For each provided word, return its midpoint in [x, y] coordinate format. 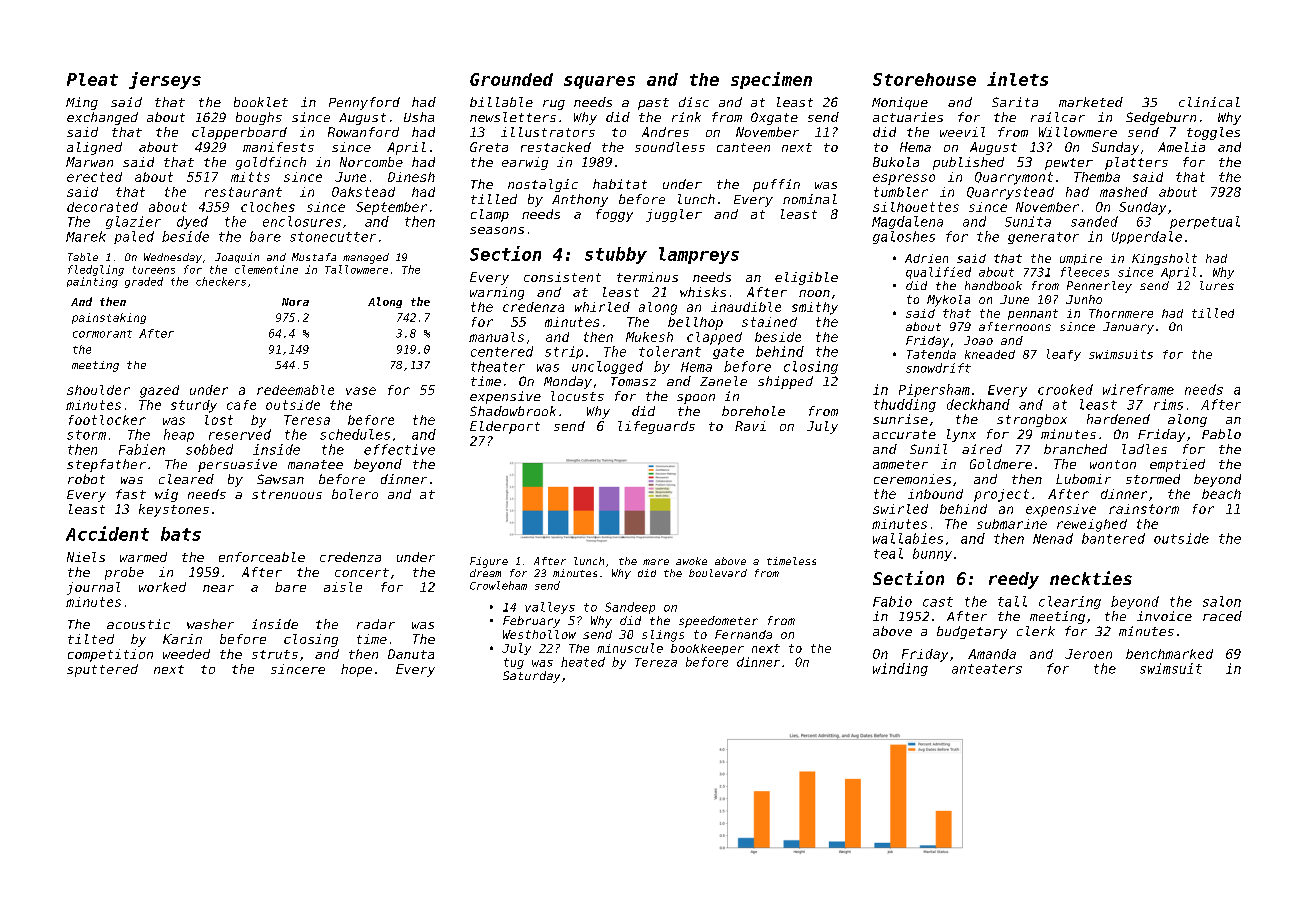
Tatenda [931, 354]
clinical [1209, 102]
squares [599, 82]
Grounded [511, 79]
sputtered [102, 670]
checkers [221, 281]
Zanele [723, 381]
